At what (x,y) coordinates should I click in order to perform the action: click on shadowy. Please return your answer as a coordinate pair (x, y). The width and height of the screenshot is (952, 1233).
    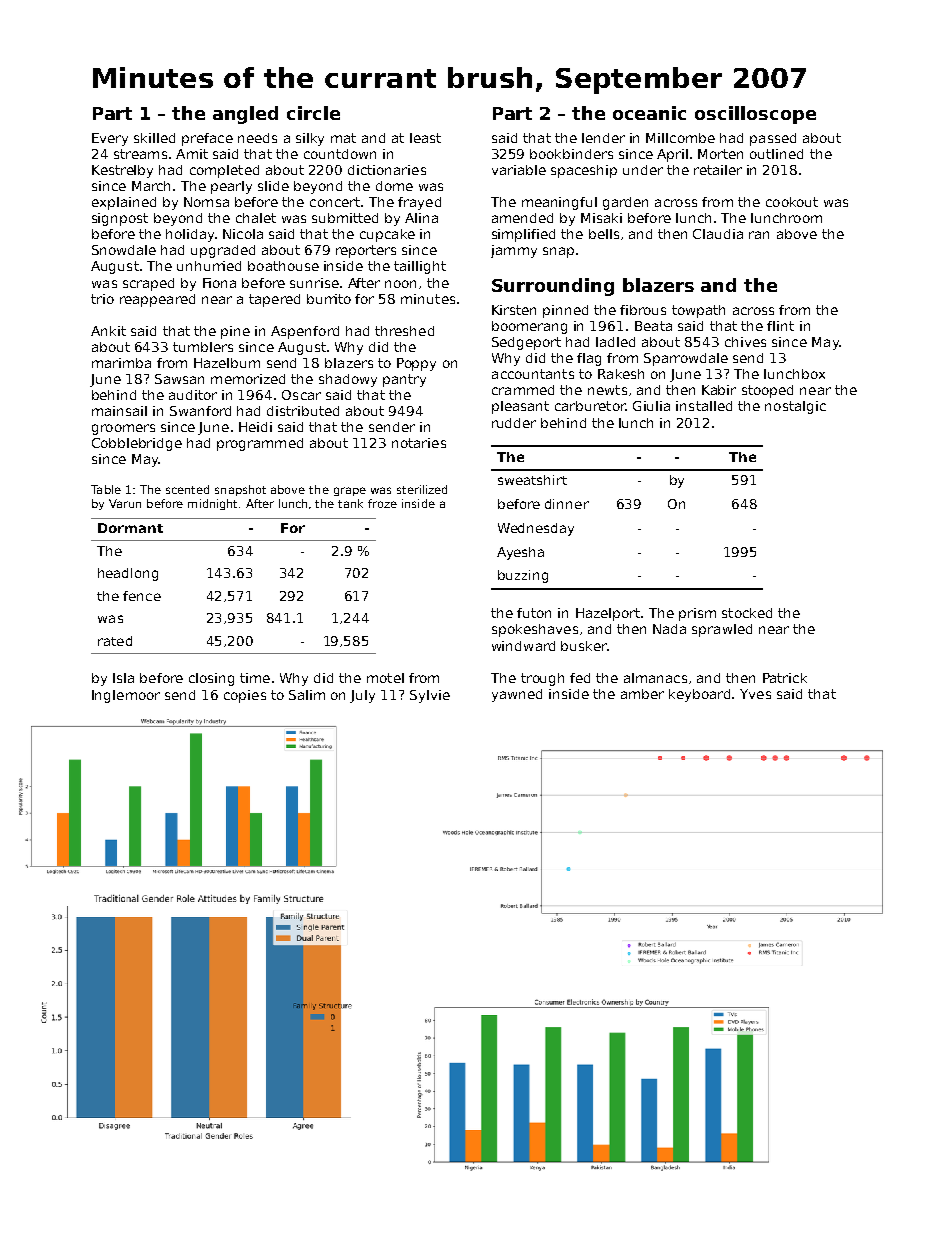
    Looking at the image, I should click on (348, 380).
